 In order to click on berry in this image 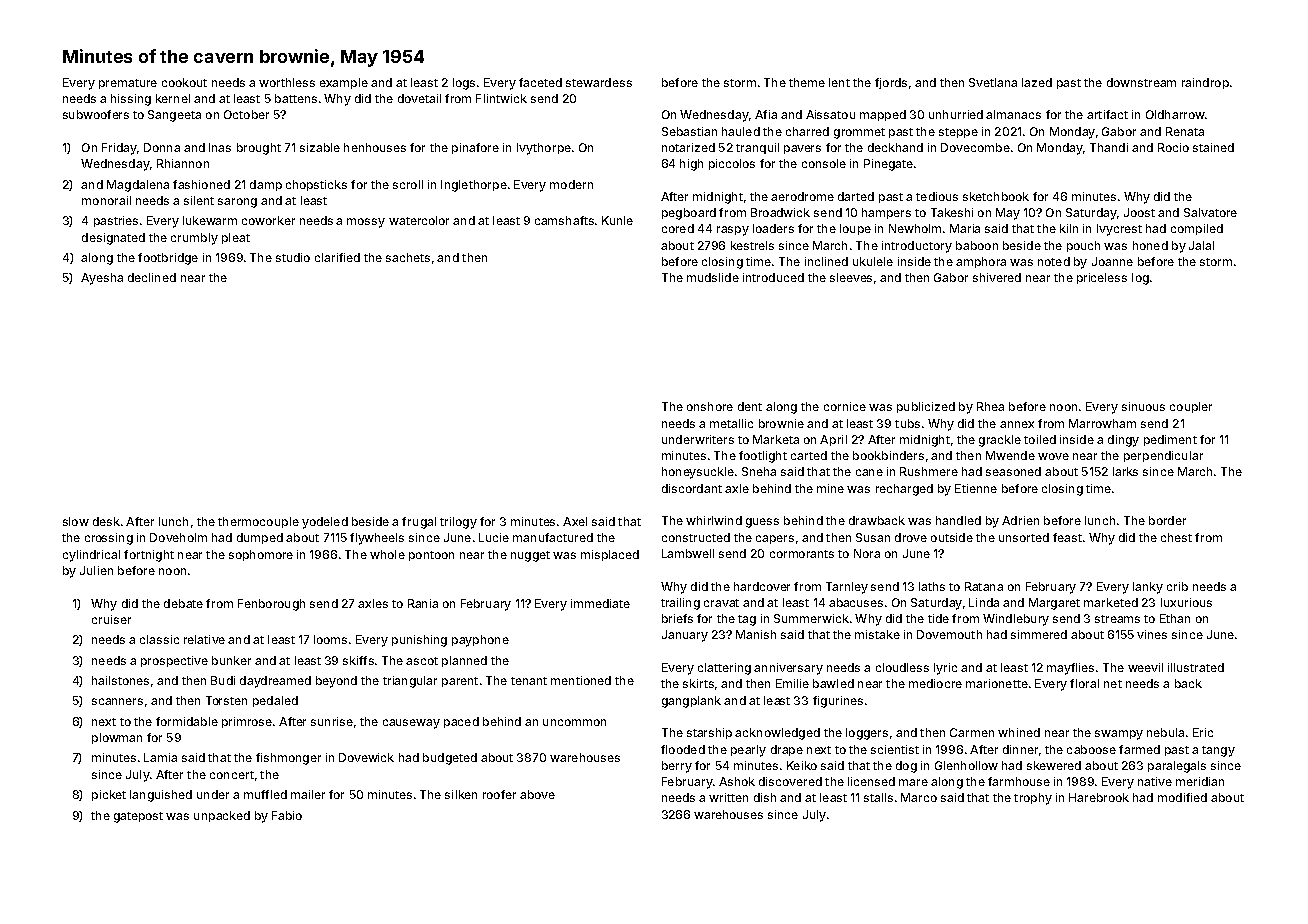, I will do `click(677, 767)`.
